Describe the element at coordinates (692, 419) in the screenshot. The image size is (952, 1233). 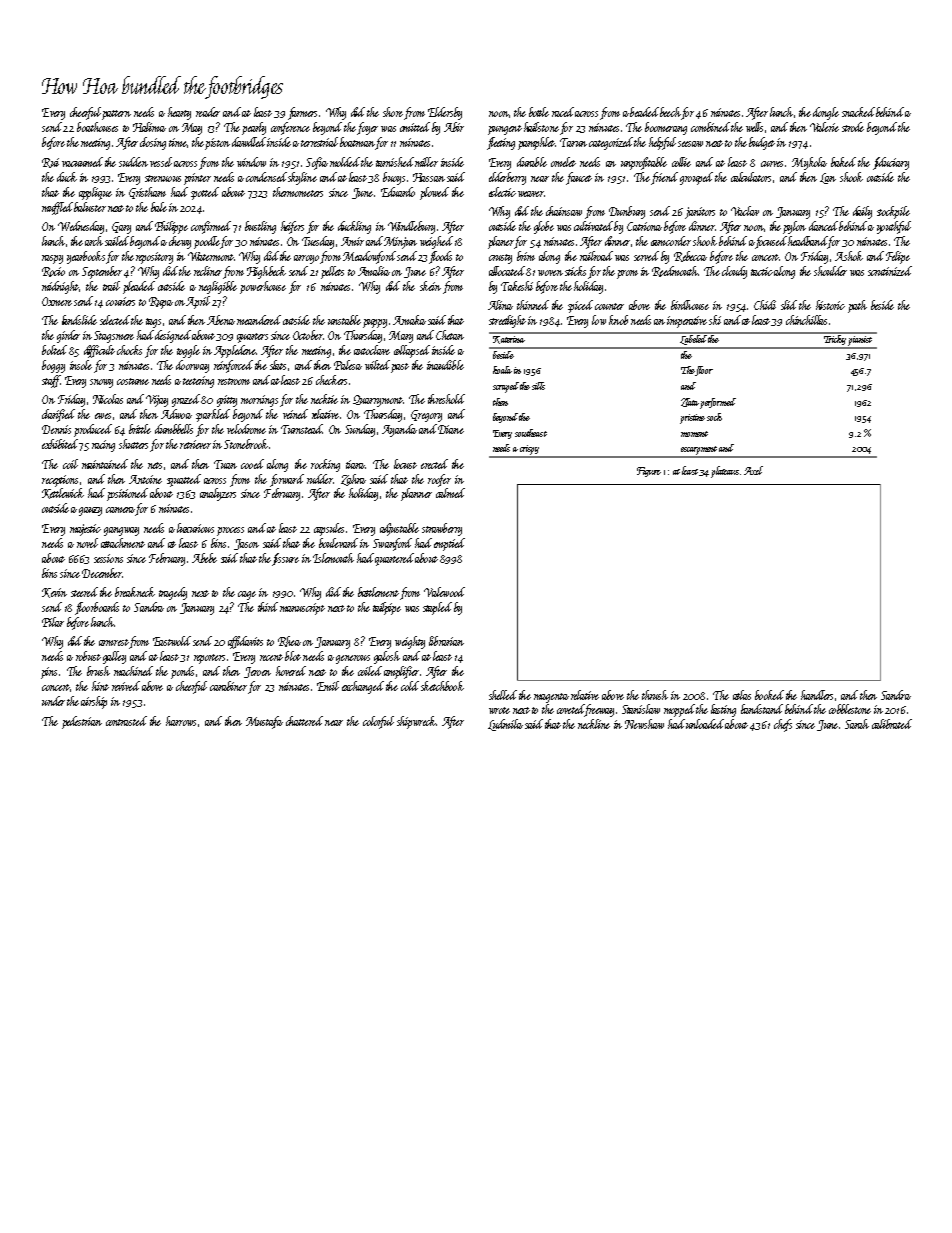
I see `pristine` at that location.
